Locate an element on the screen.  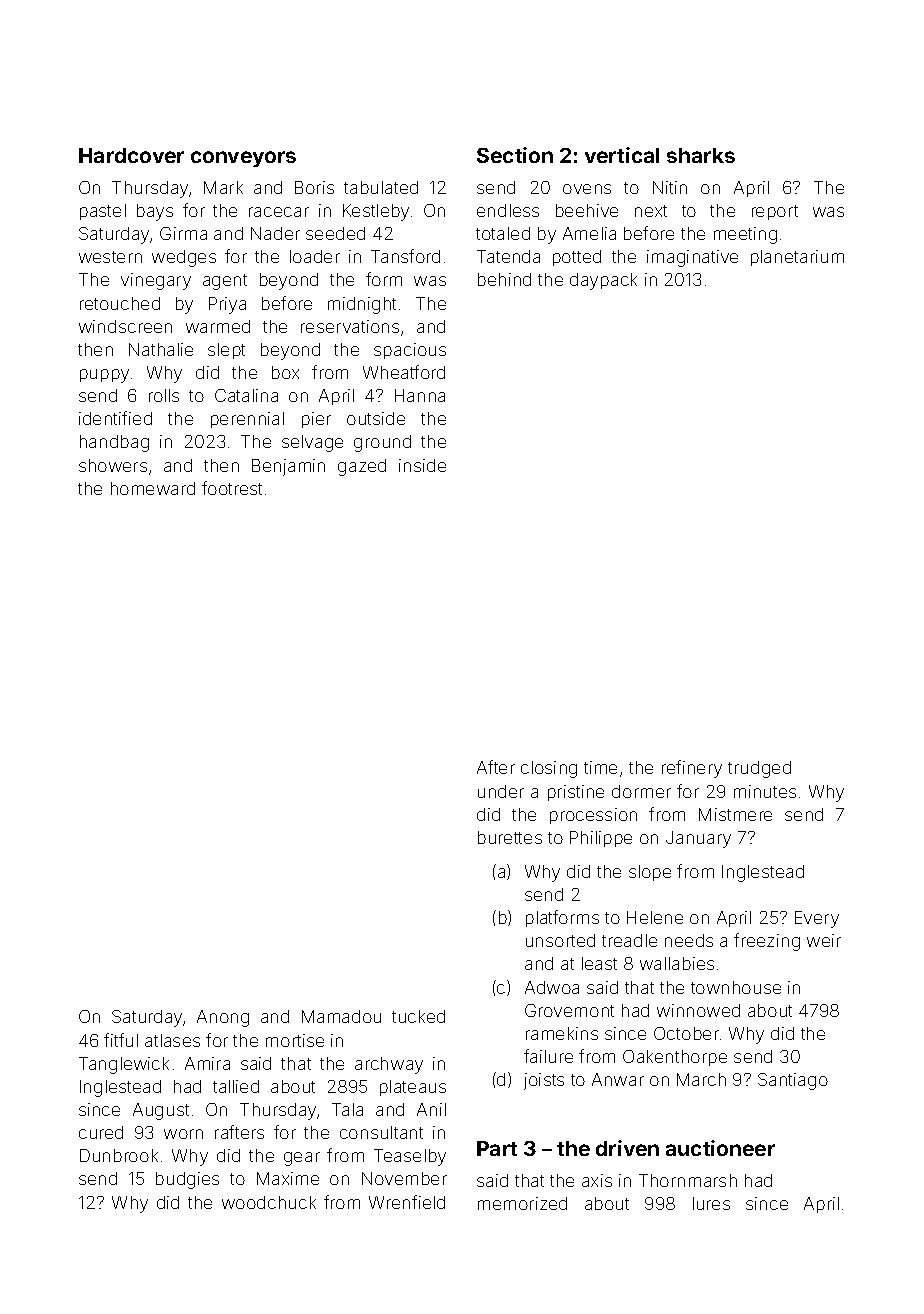
Anong is located at coordinates (223, 1018).
